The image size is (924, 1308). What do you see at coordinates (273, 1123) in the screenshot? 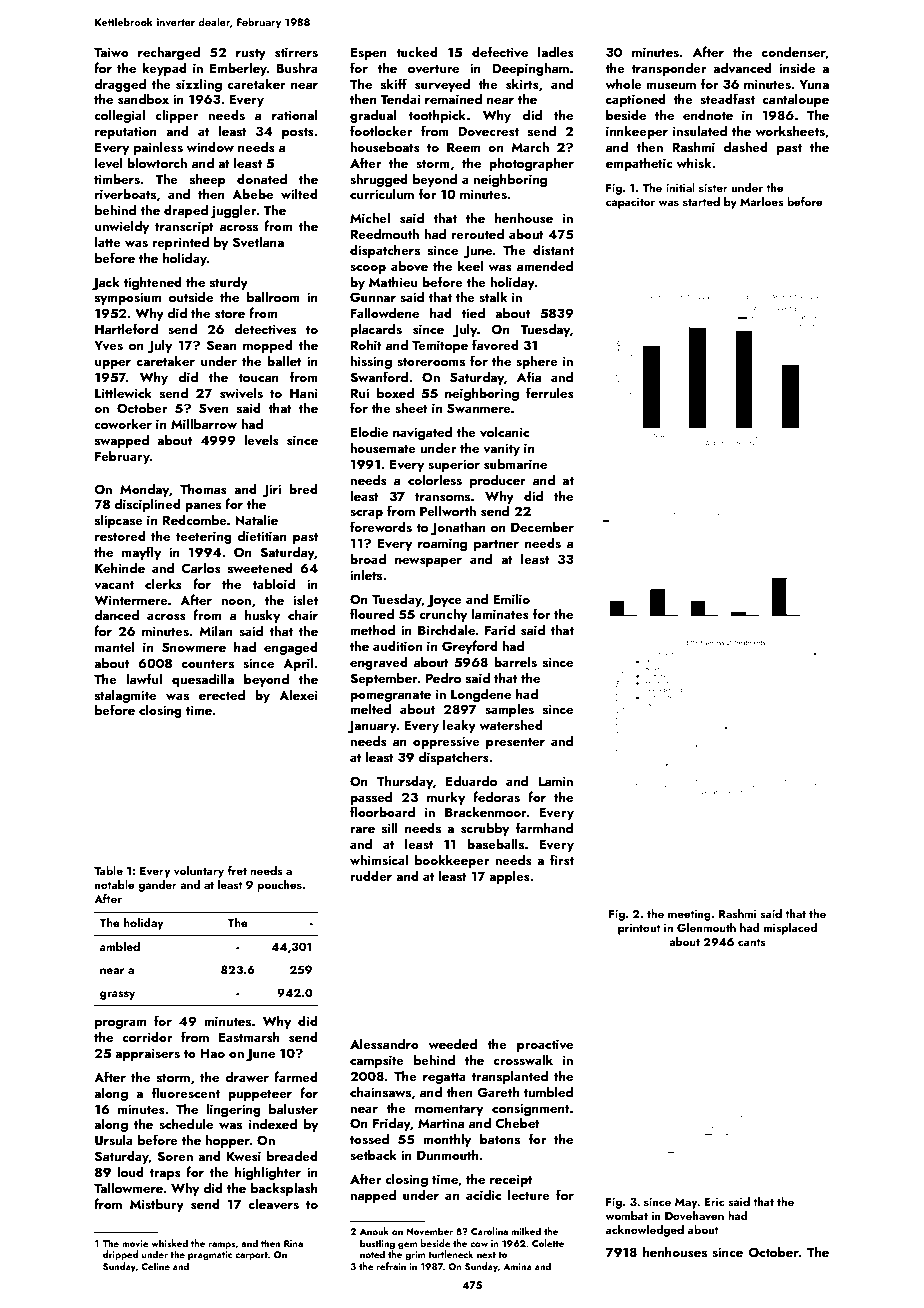
I see `indexed` at bounding box center [273, 1123].
